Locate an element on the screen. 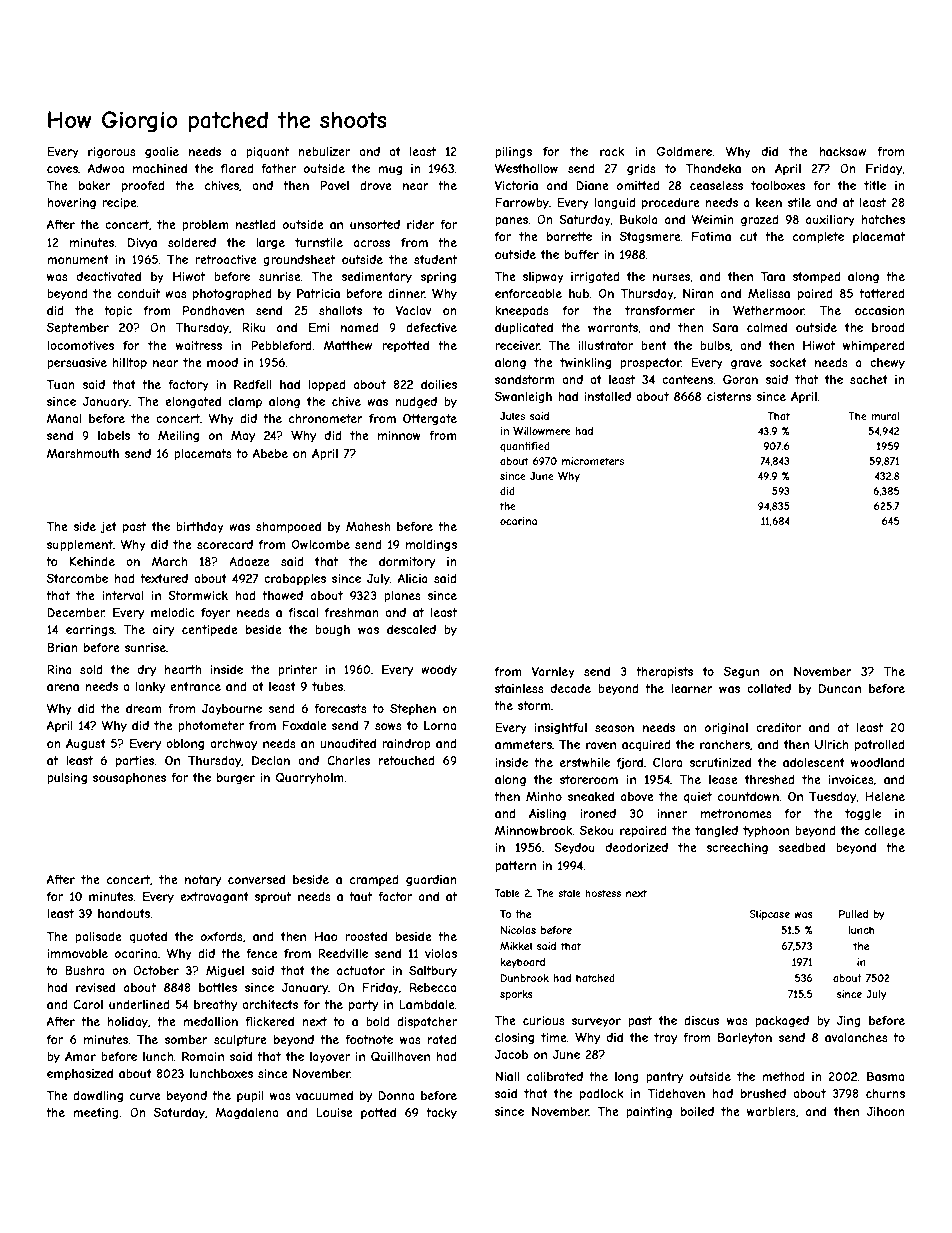 The width and height of the screenshot is (952, 1233). rigorous is located at coordinates (112, 153).
